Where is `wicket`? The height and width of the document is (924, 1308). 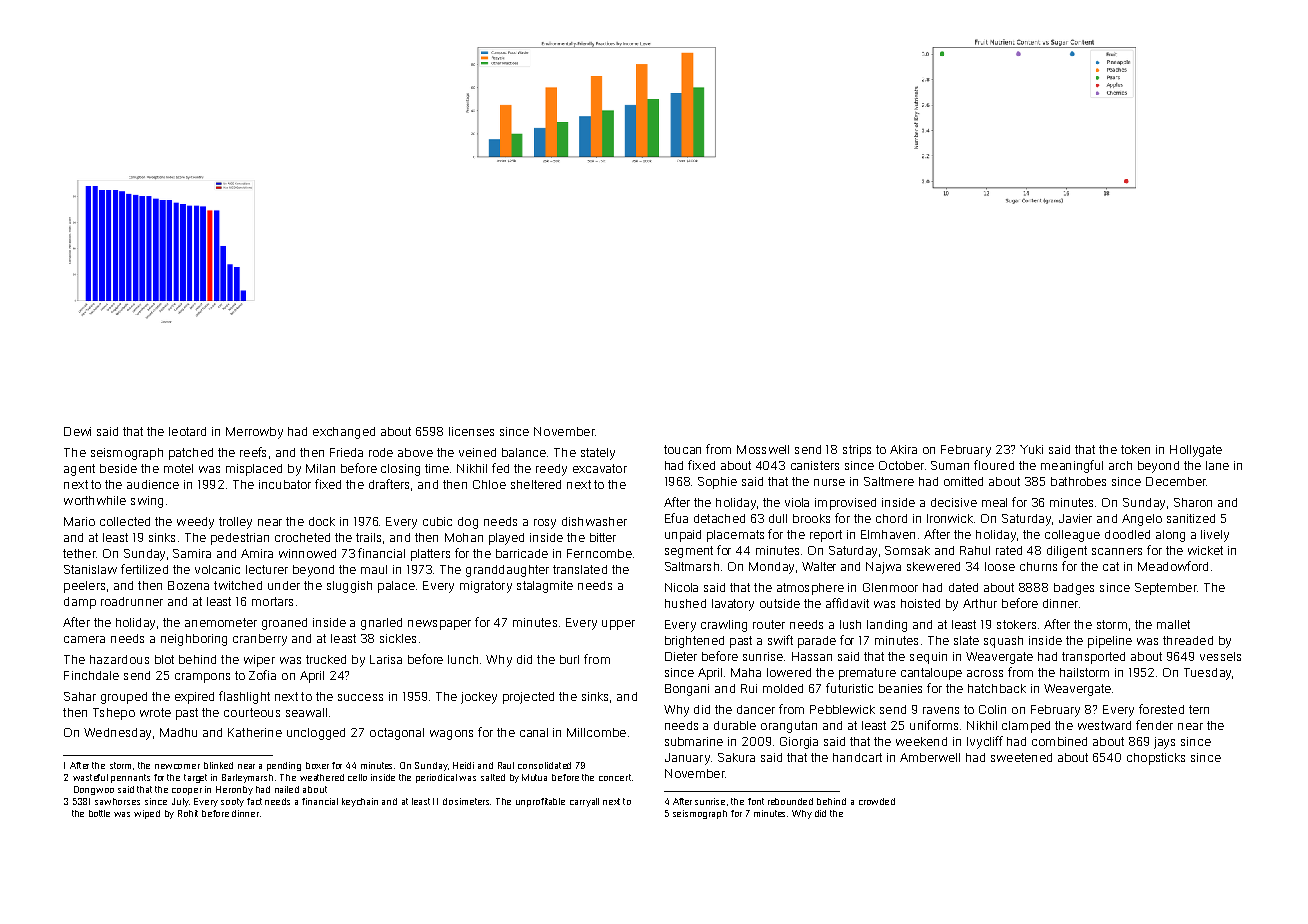 wicket is located at coordinates (1205, 550).
